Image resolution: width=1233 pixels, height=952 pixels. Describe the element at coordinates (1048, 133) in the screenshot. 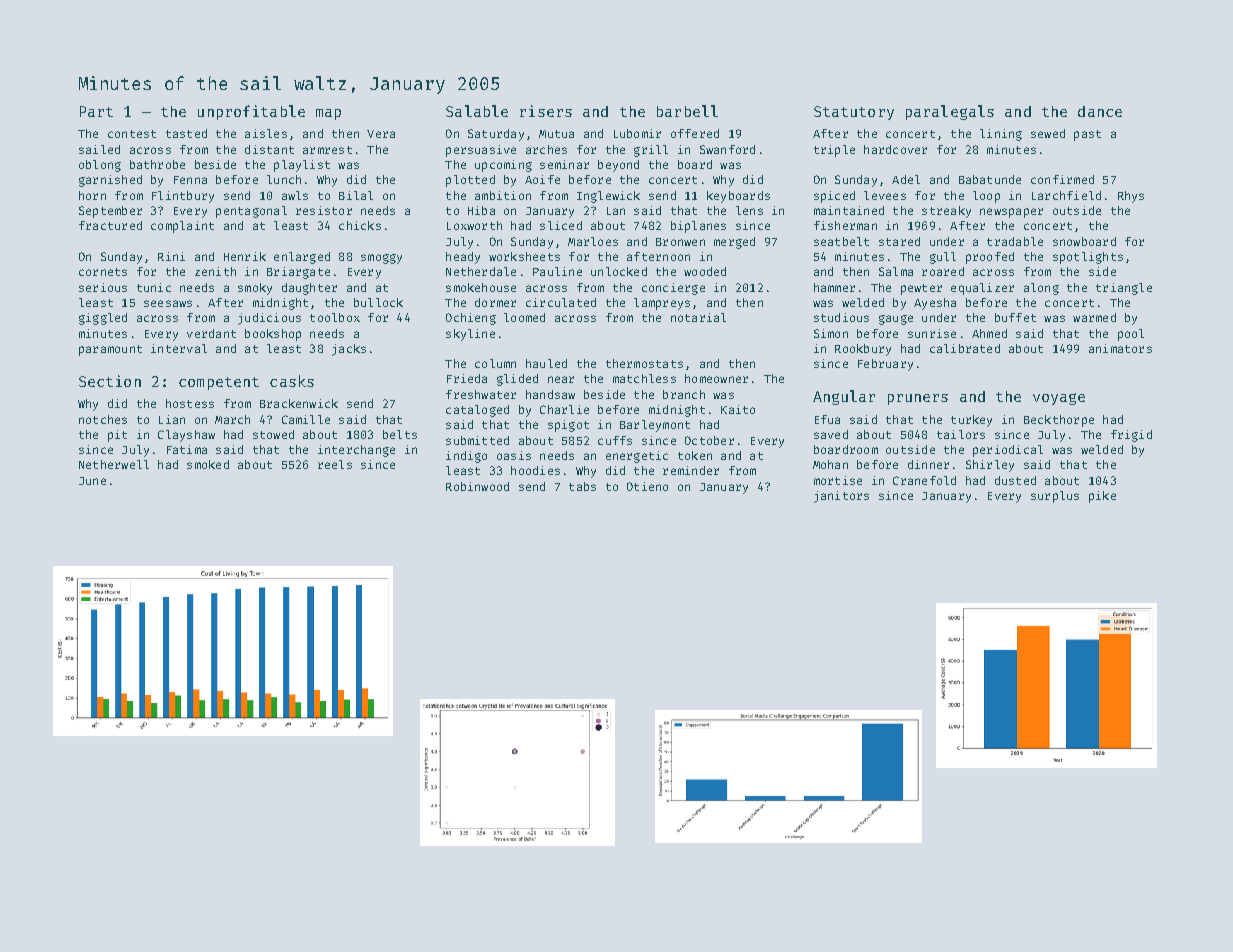

I see `sewed` at that location.
